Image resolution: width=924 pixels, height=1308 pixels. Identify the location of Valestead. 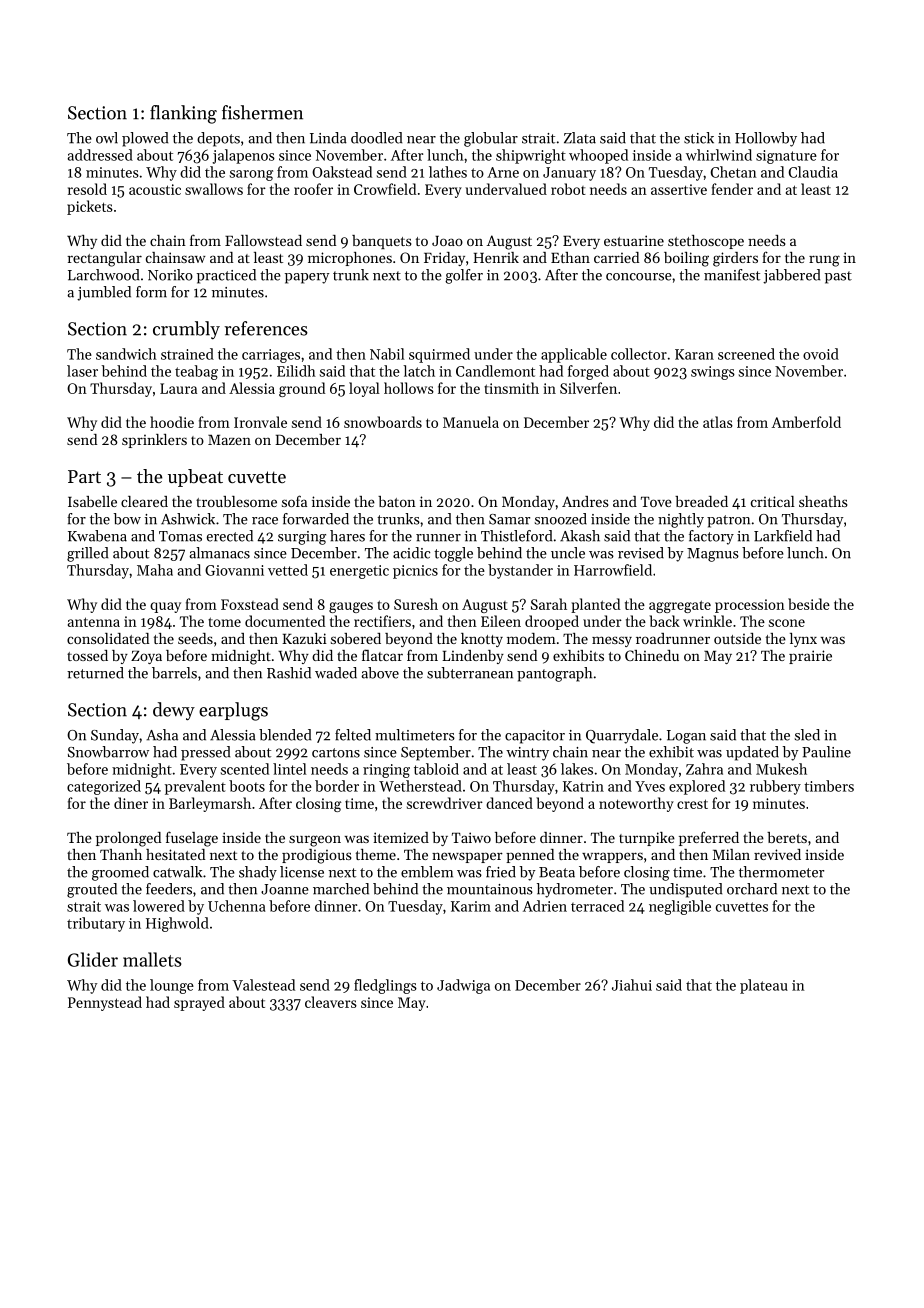
(263, 985).
